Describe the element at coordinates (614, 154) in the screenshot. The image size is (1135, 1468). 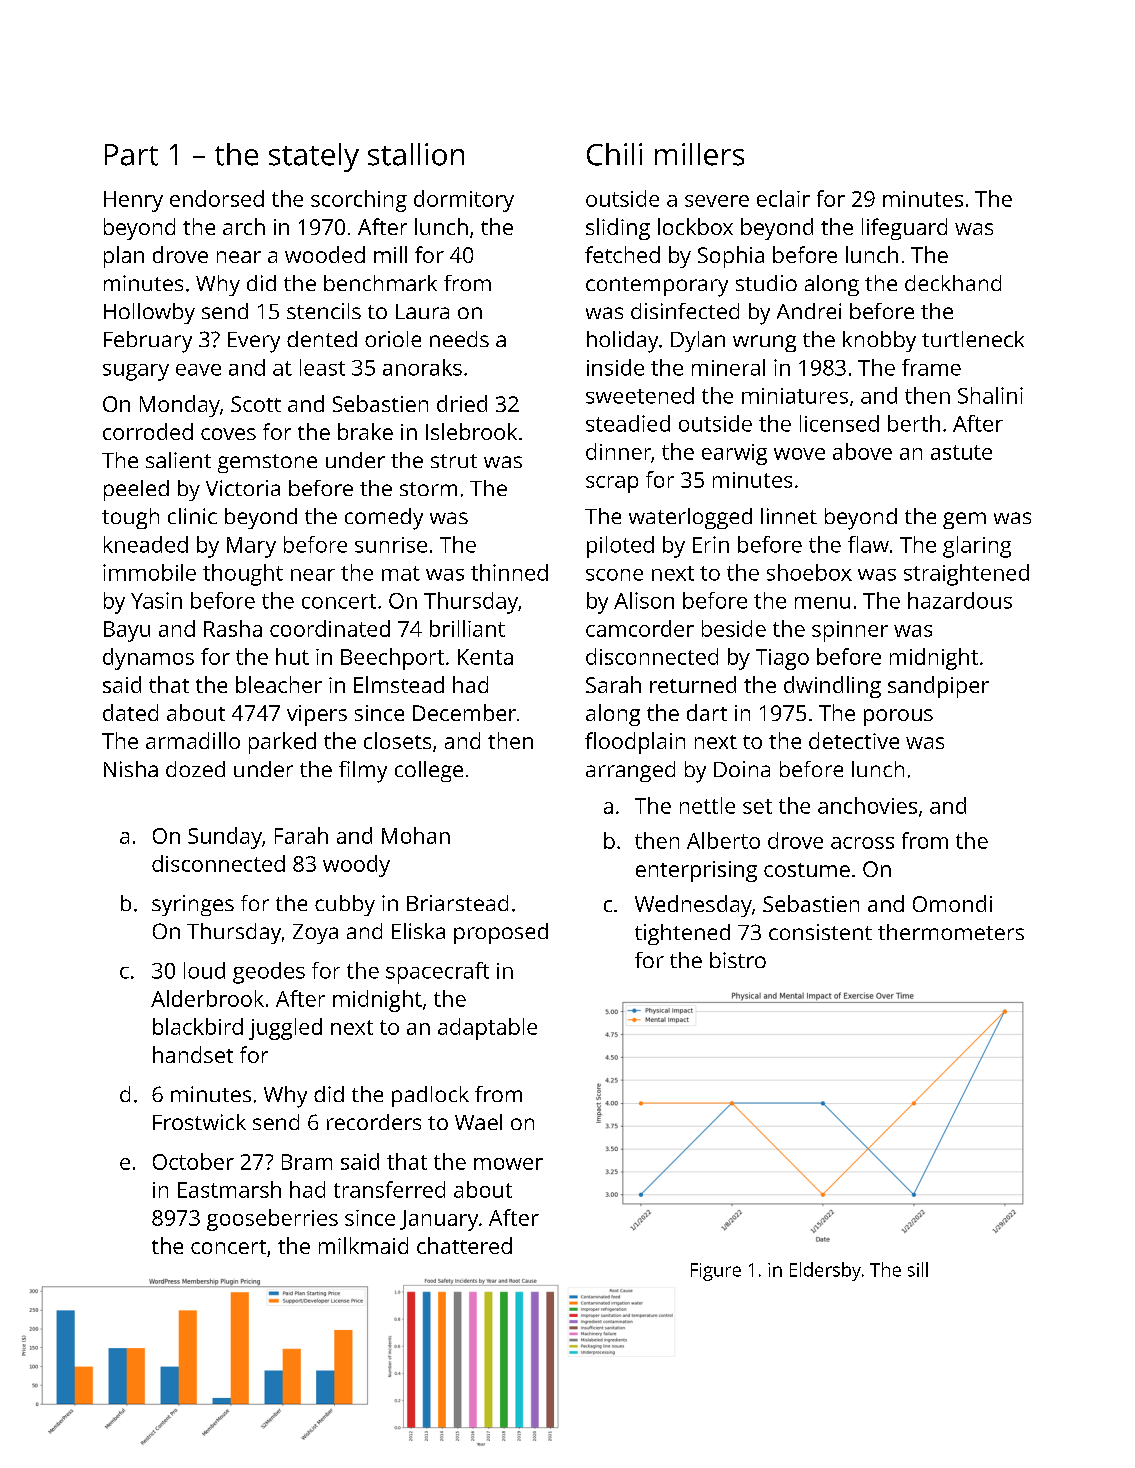
I see `Chili` at that location.
